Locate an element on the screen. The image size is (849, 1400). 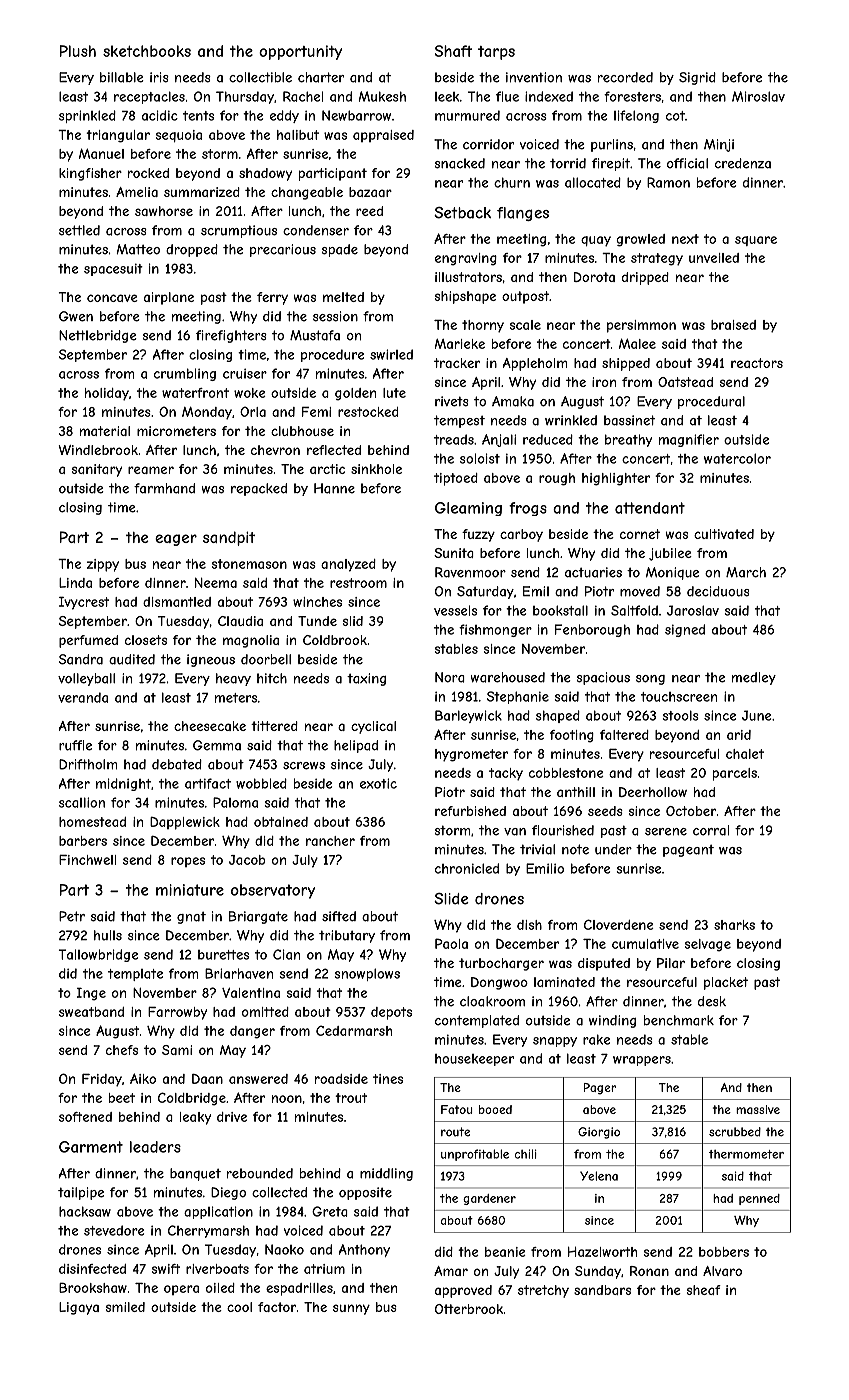
Greta is located at coordinates (330, 1211).
